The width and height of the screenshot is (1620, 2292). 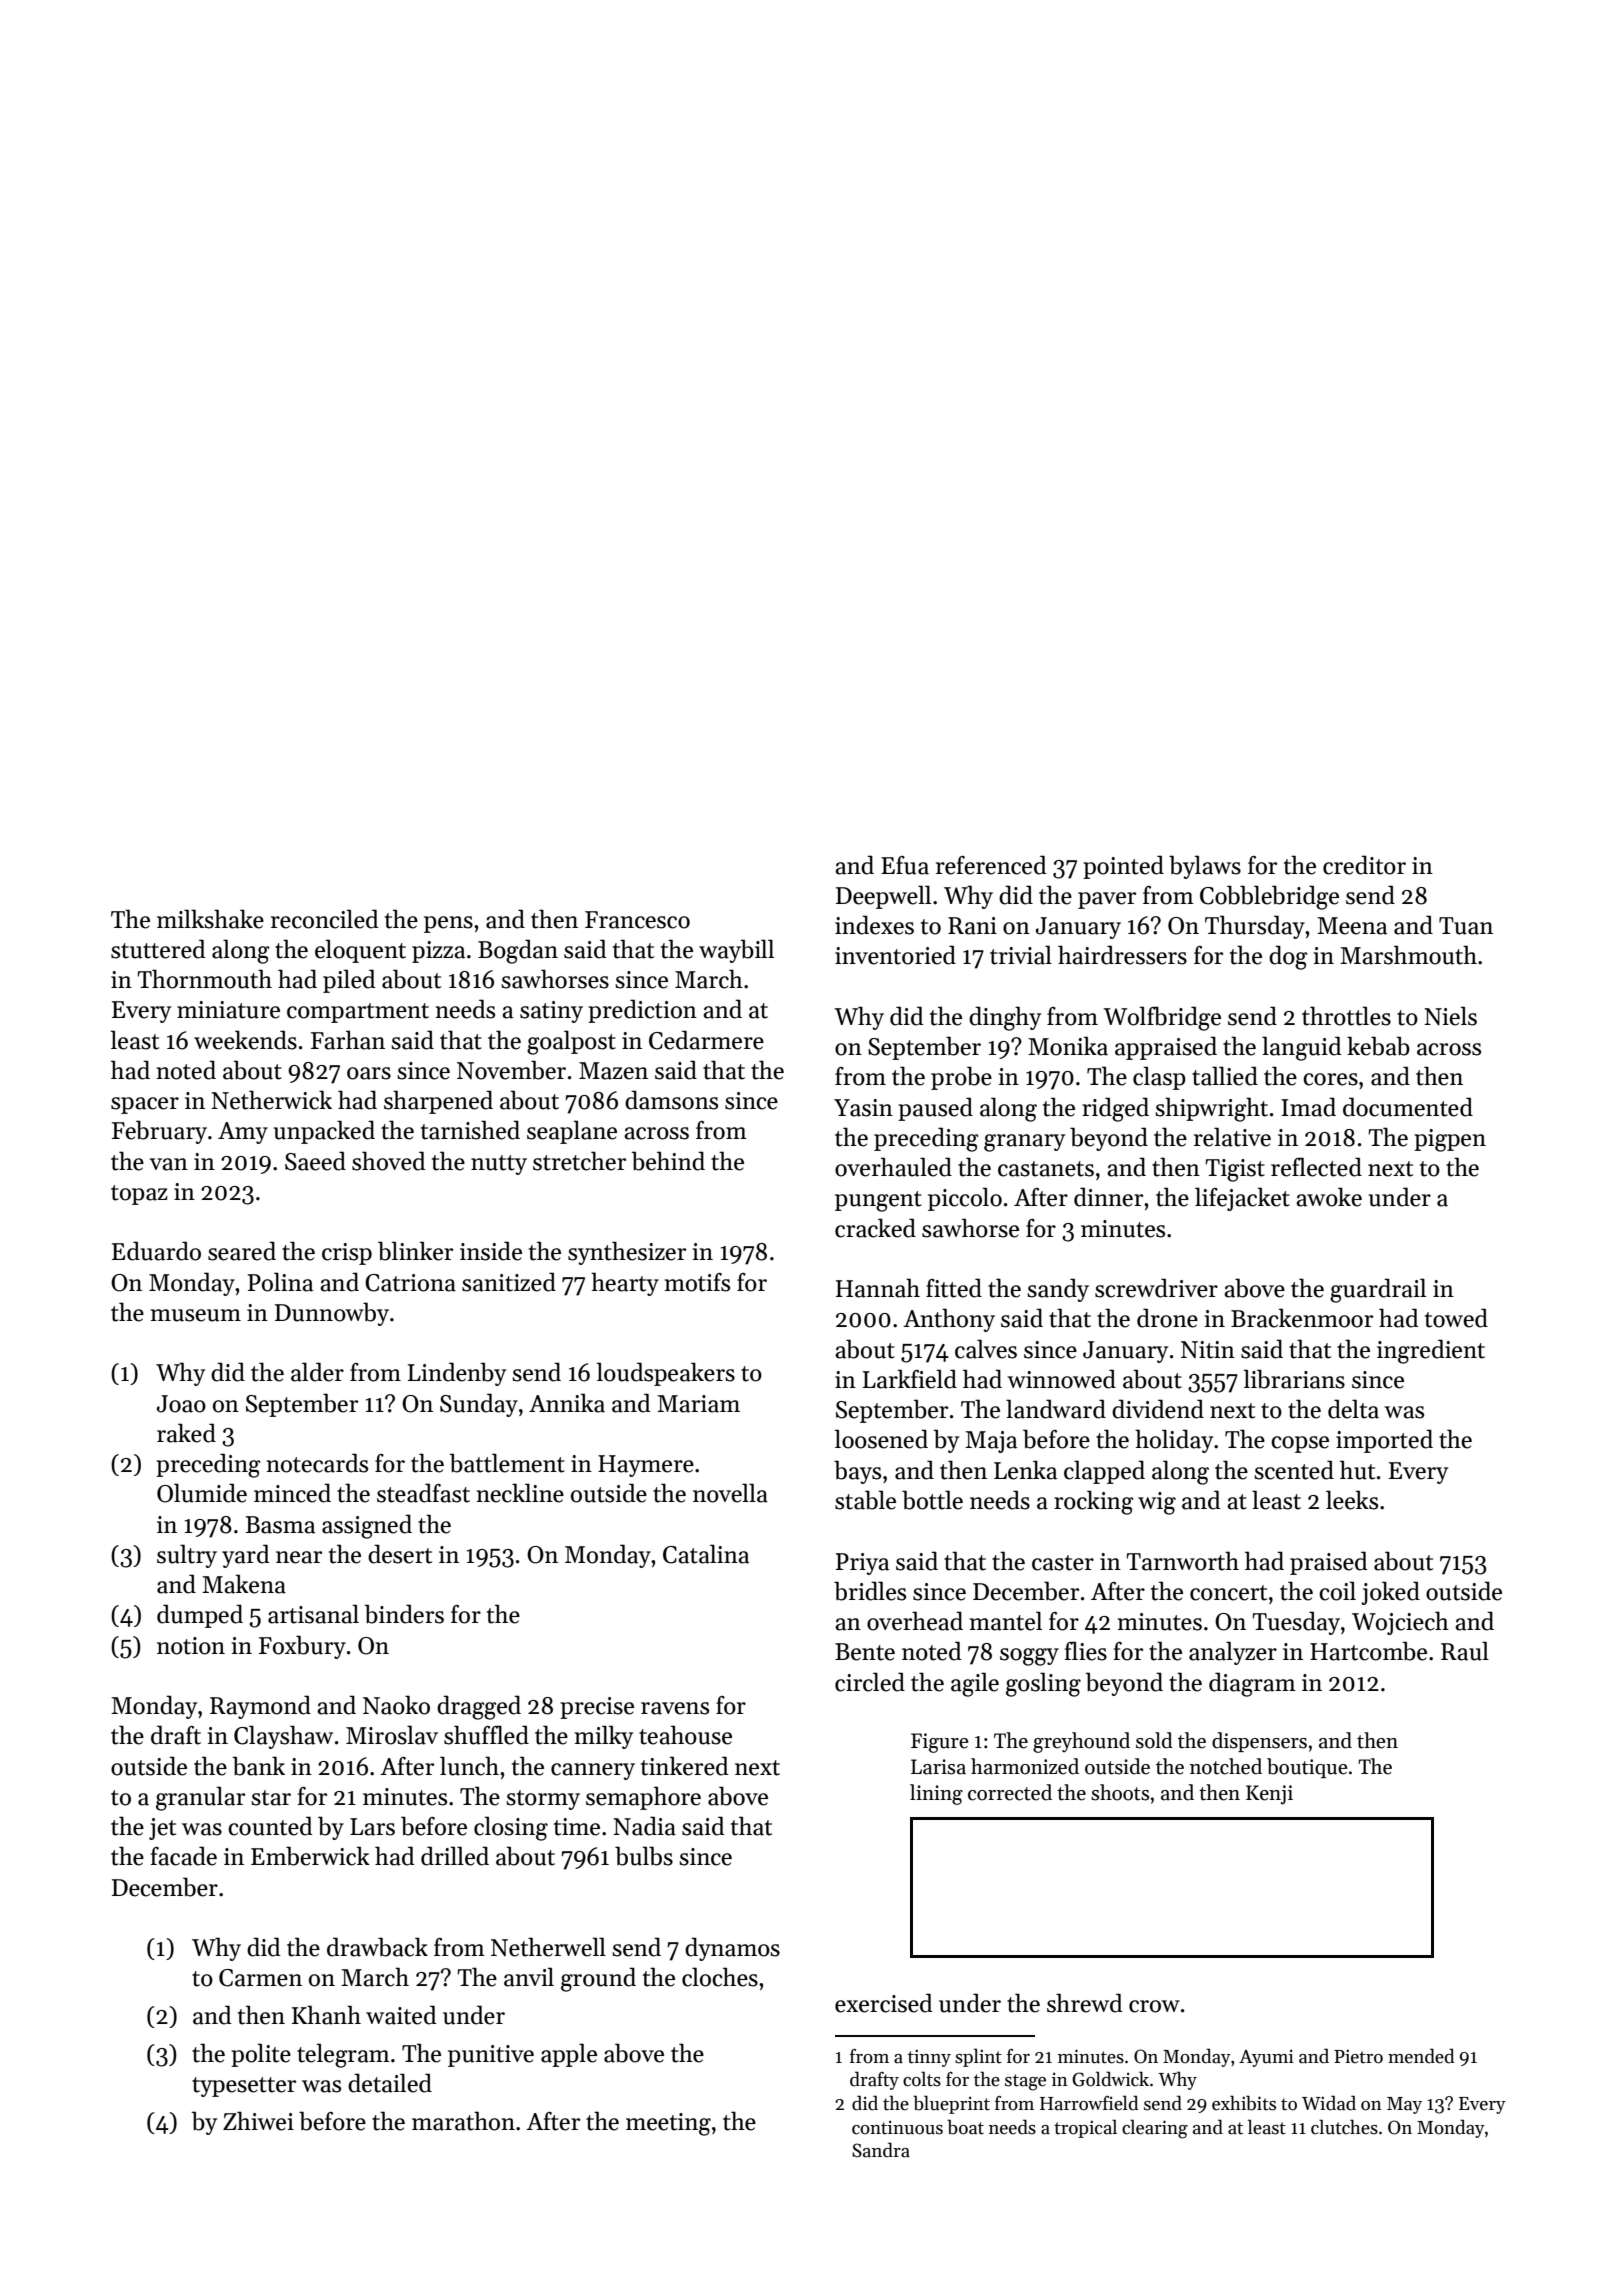 I want to click on marathon, so click(x=463, y=2121).
